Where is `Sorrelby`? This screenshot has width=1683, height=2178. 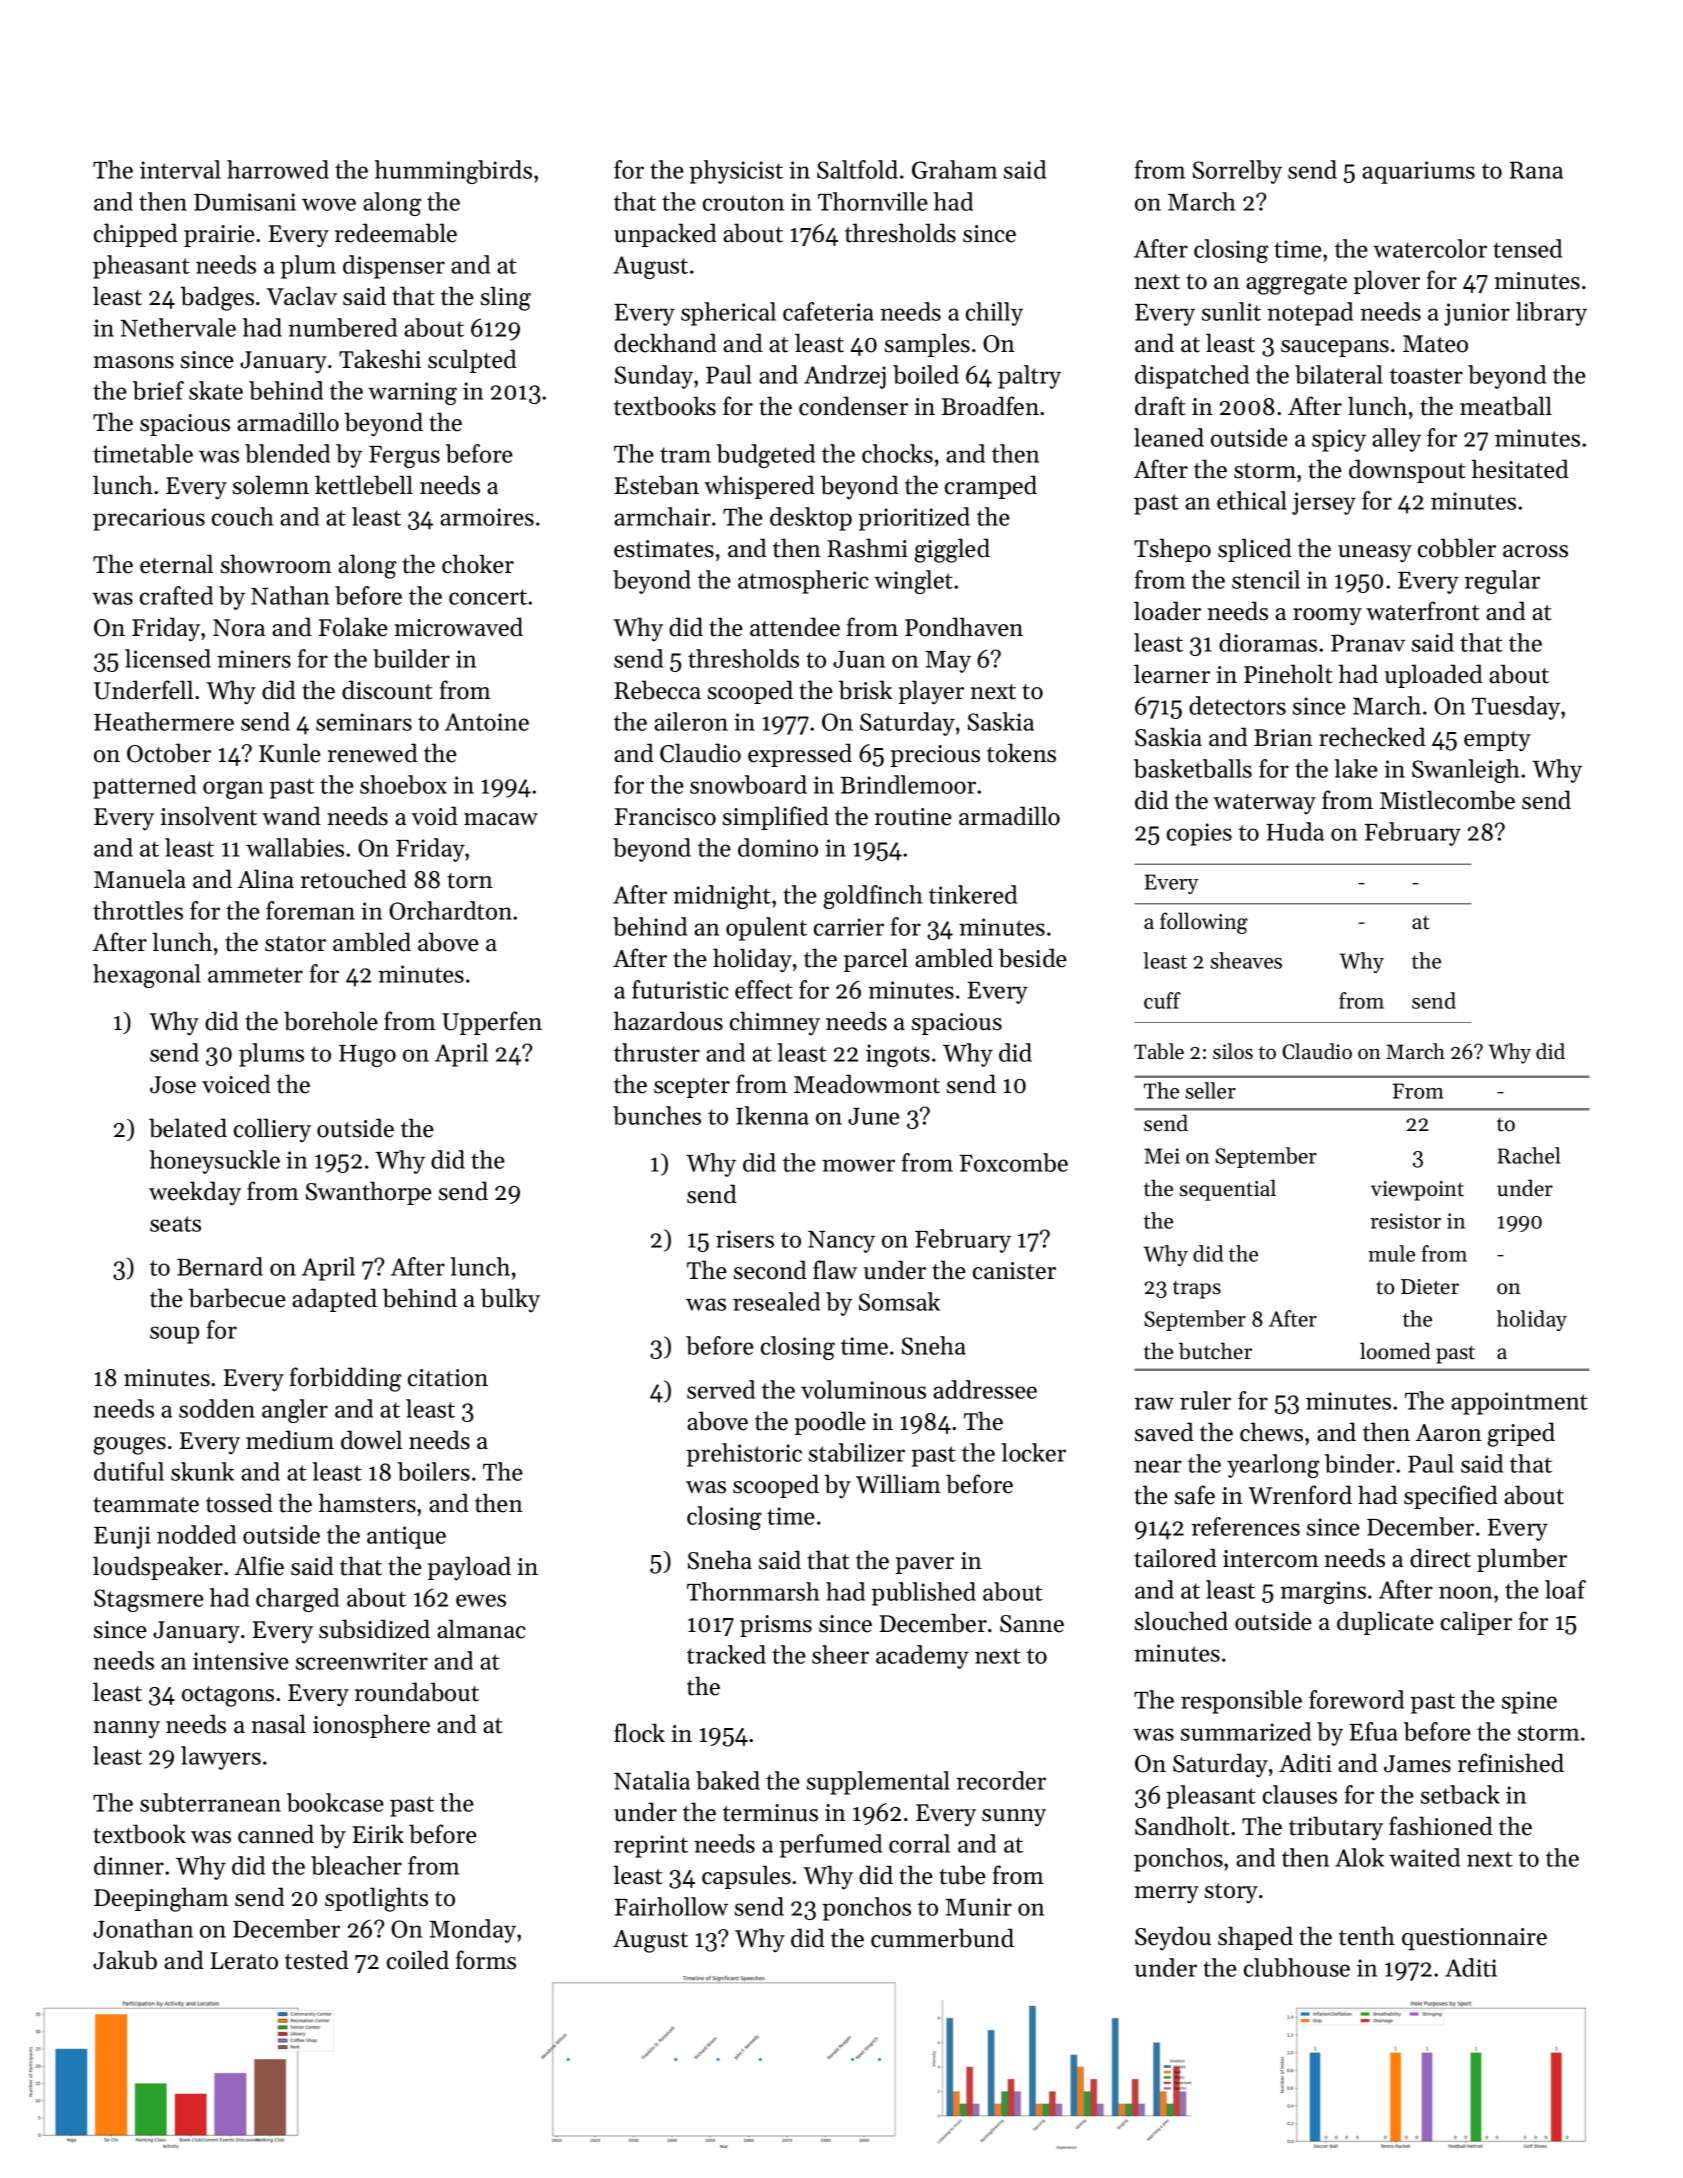
Sorrelby is located at coordinates (1237, 172).
